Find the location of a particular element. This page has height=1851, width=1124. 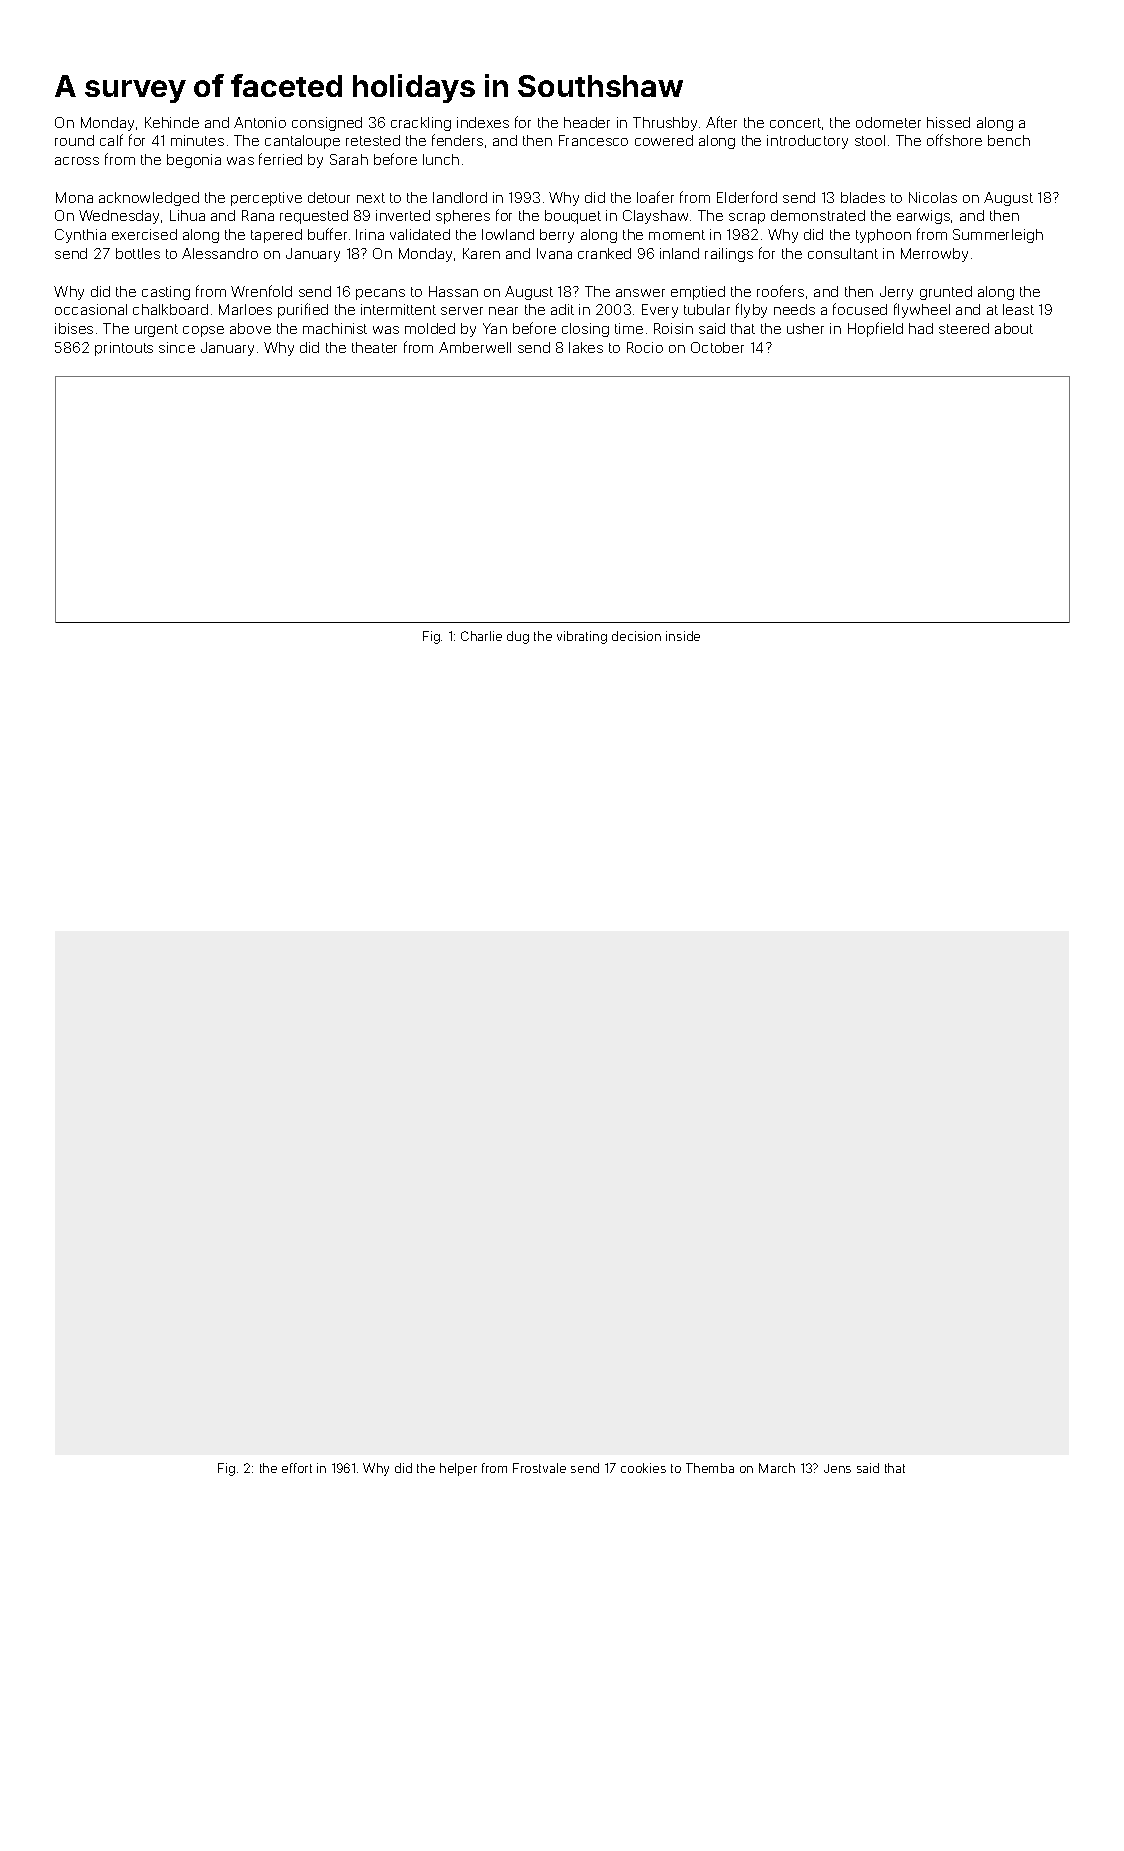

effort is located at coordinates (297, 1468).
